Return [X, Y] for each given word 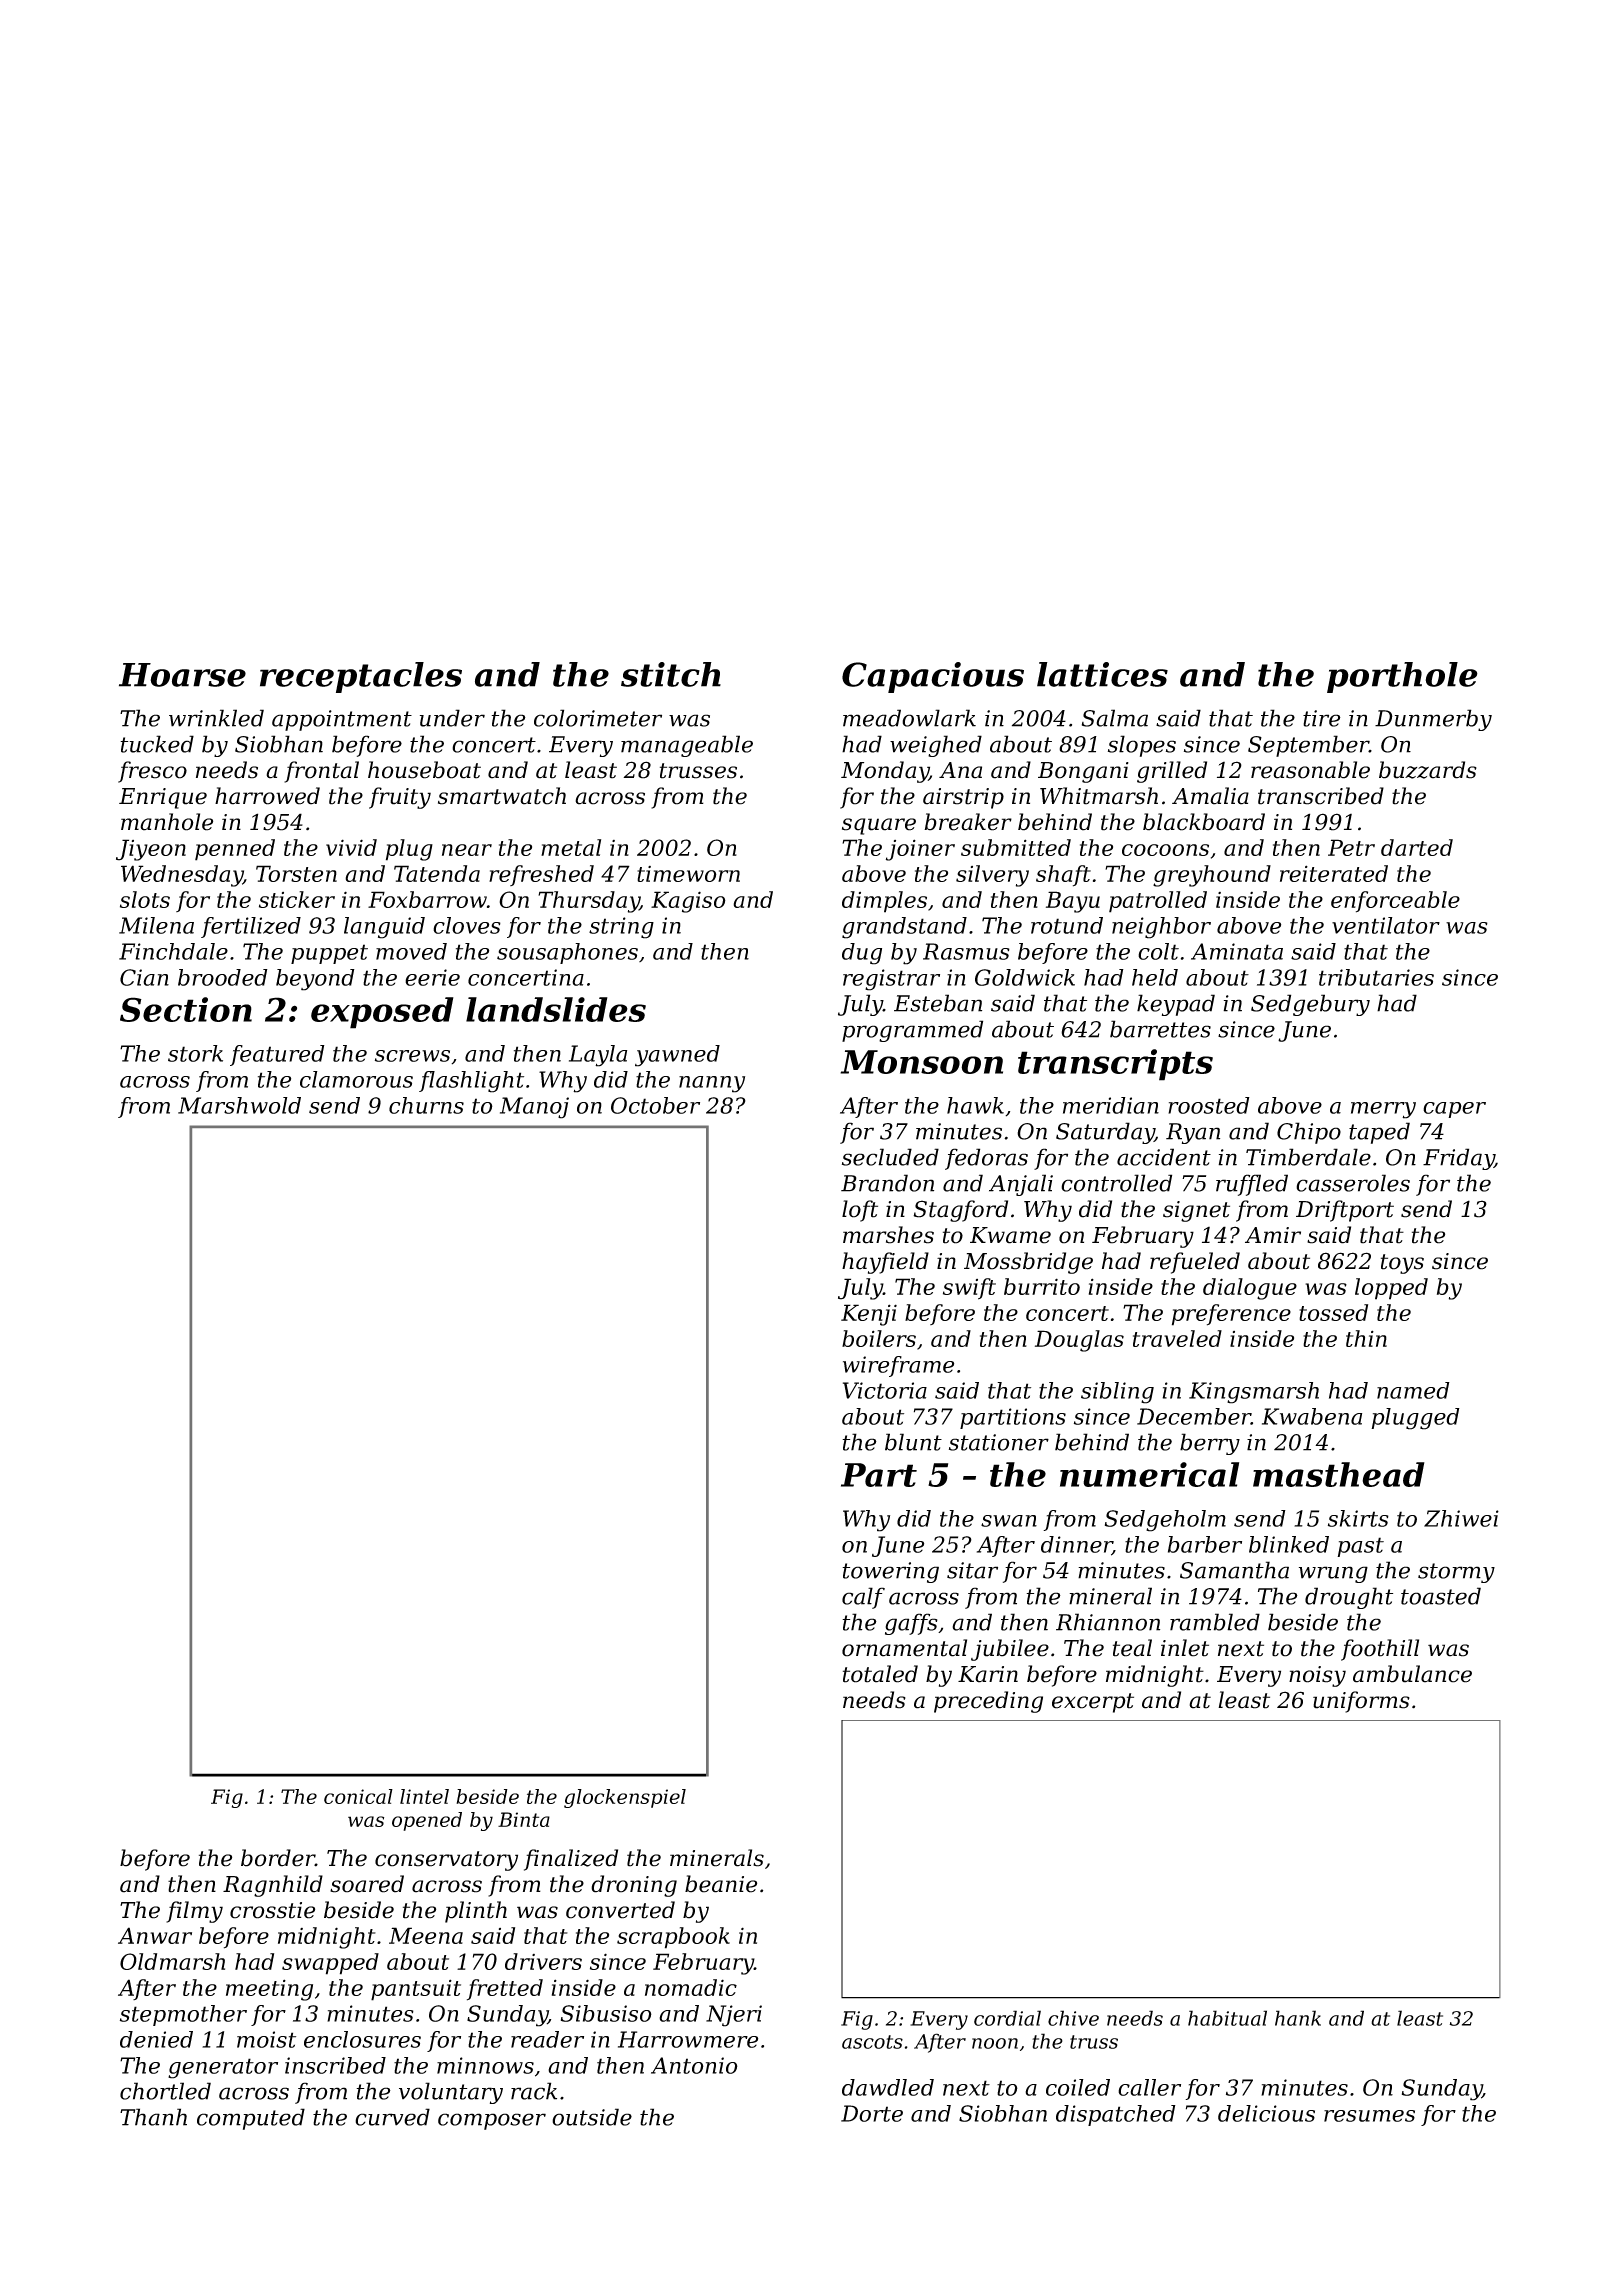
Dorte [872, 2113]
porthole [1402, 677]
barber [1205, 1544]
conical [358, 1796]
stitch [671, 674]
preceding [988, 1702]
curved [392, 2117]
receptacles [361, 677]
